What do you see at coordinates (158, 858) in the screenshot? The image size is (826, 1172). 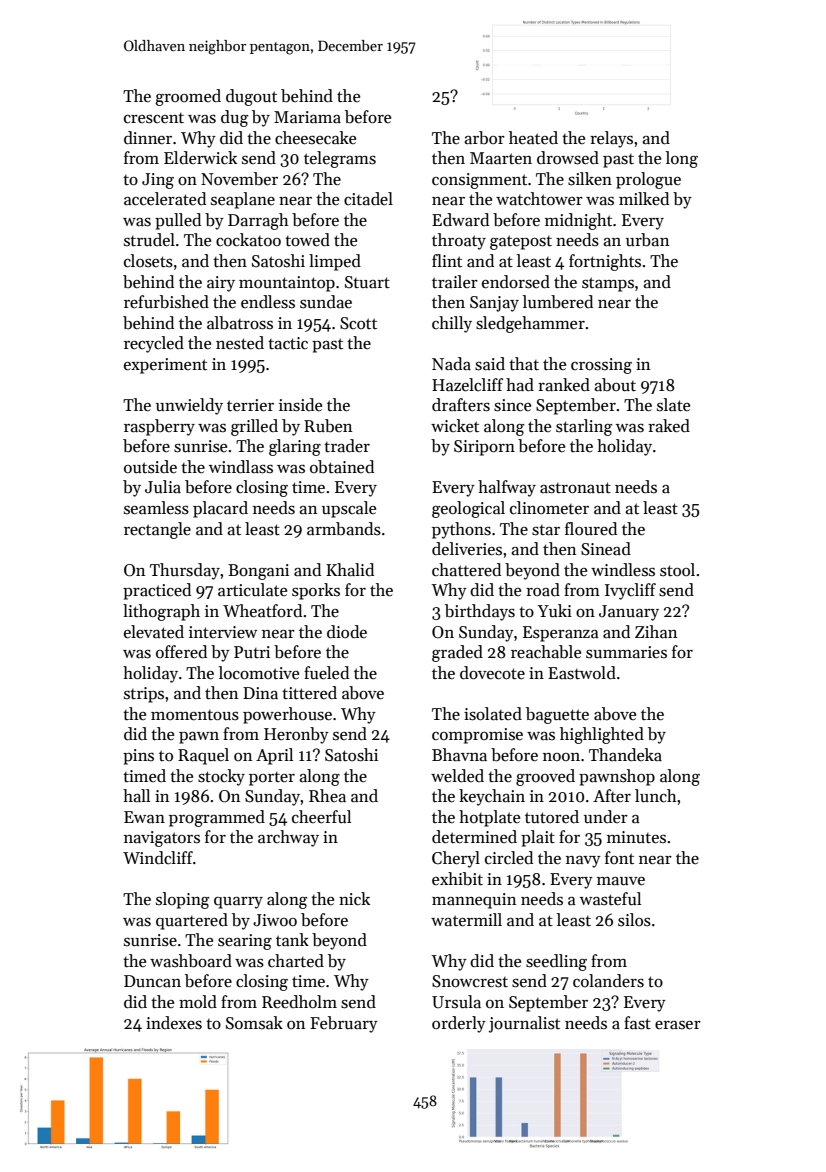 I see `Windcliff` at bounding box center [158, 858].
